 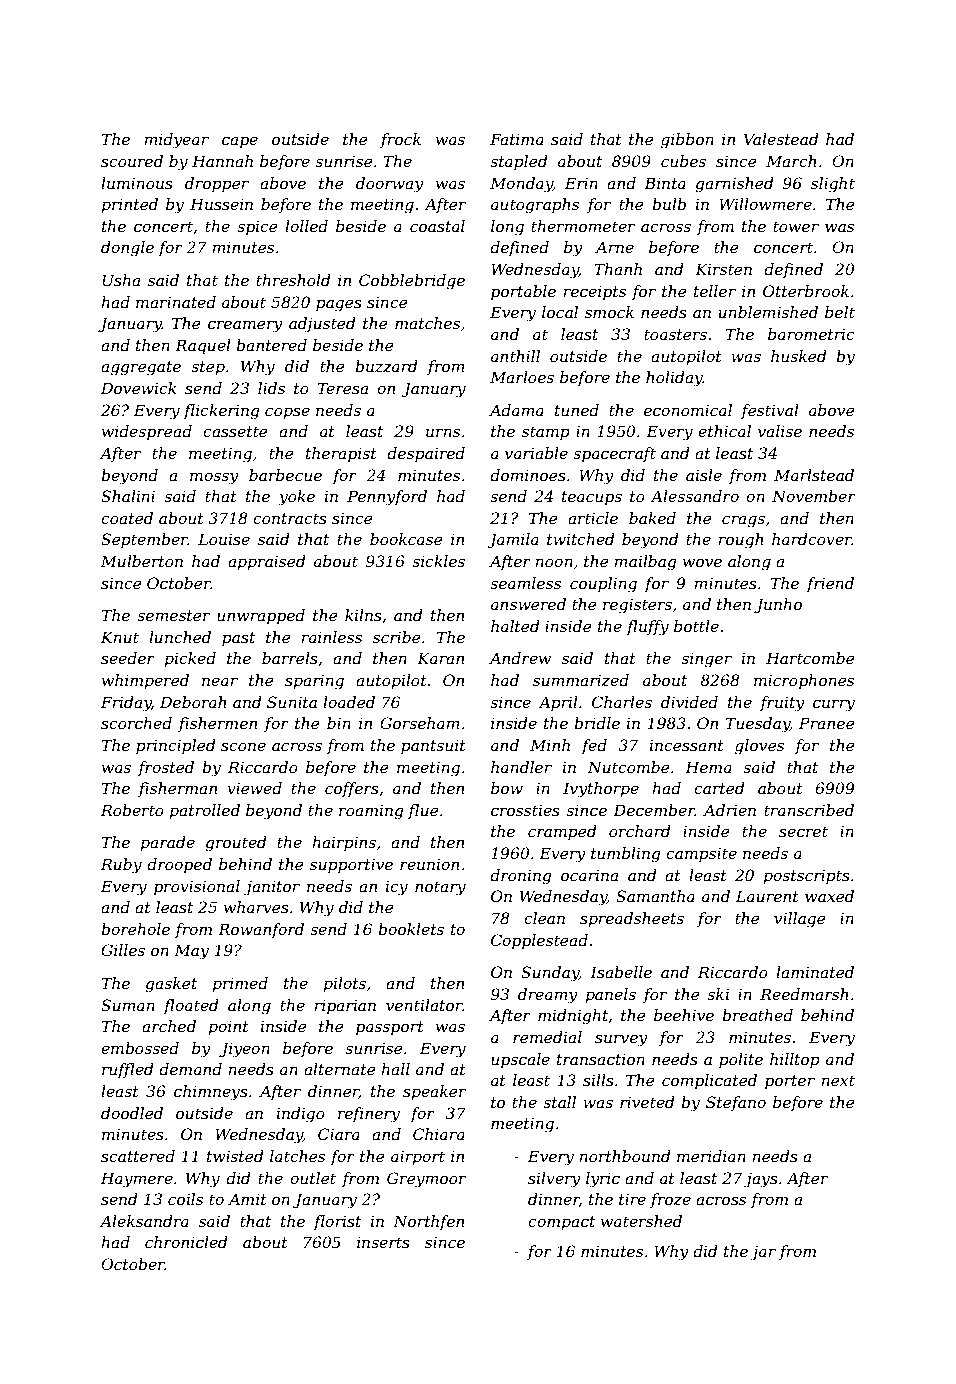 What do you see at coordinates (383, 1242) in the screenshot?
I see `inserts` at bounding box center [383, 1242].
